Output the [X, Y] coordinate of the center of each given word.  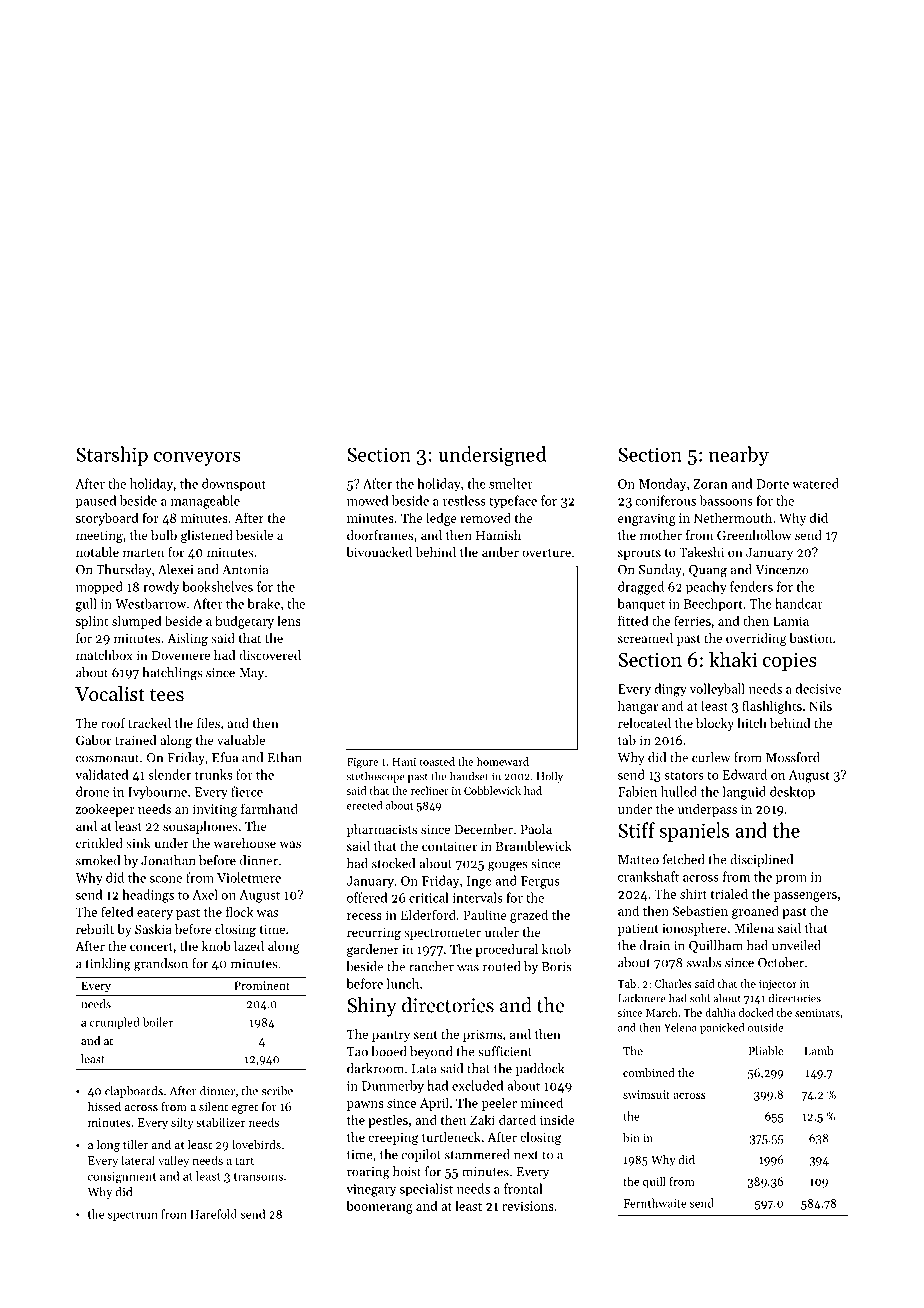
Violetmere [249, 877]
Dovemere [181, 655]
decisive [818, 688]
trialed [729, 893]
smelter [511, 483]
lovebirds [256, 1144]
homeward [503, 761]
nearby [739, 456]
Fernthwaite [655, 1203]
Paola [536, 829]
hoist [407, 1171]
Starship [112, 456]
